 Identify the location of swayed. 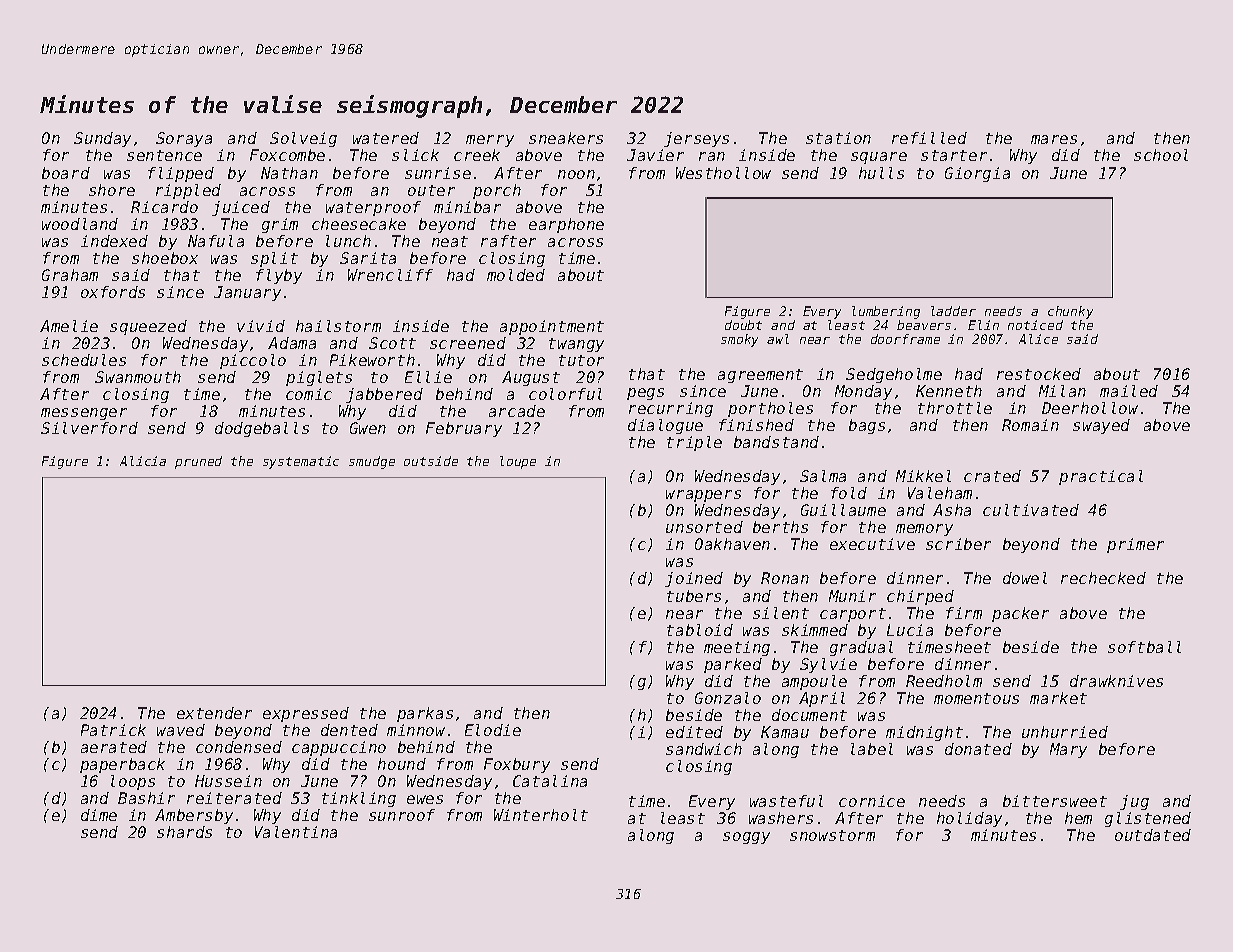
(1101, 426).
